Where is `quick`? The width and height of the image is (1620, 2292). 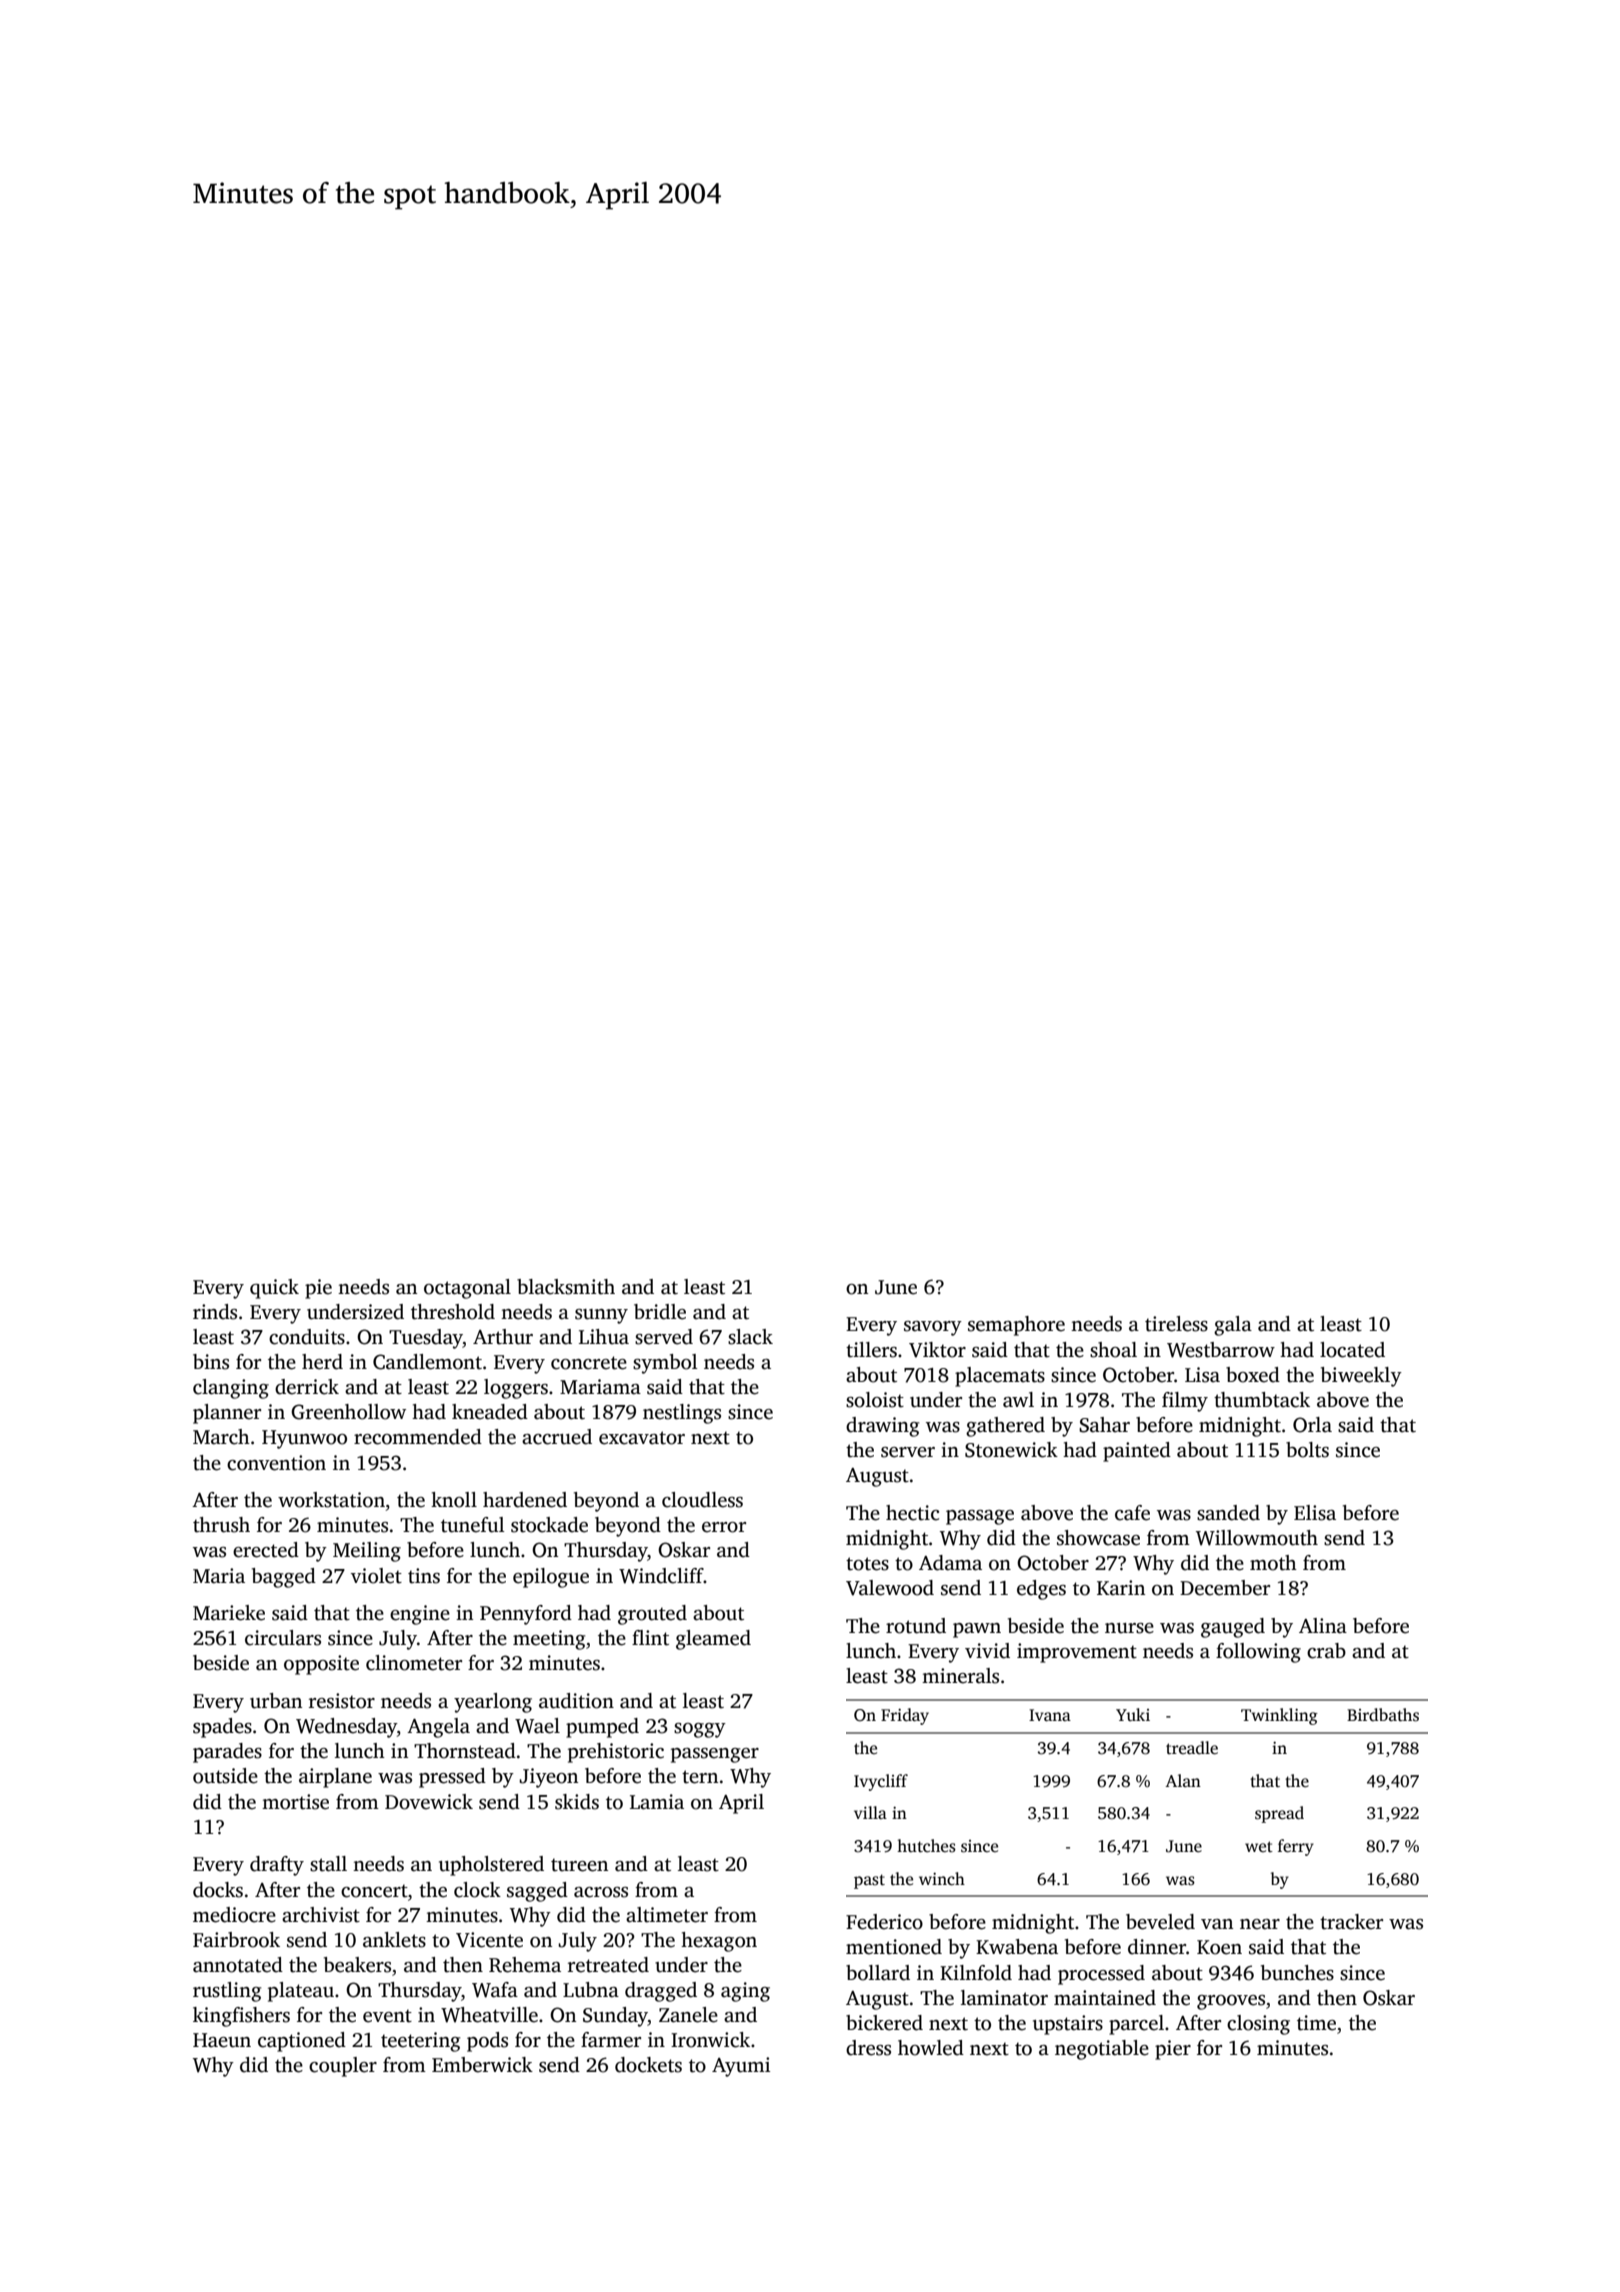 quick is located at coordinates (274, 1289).
